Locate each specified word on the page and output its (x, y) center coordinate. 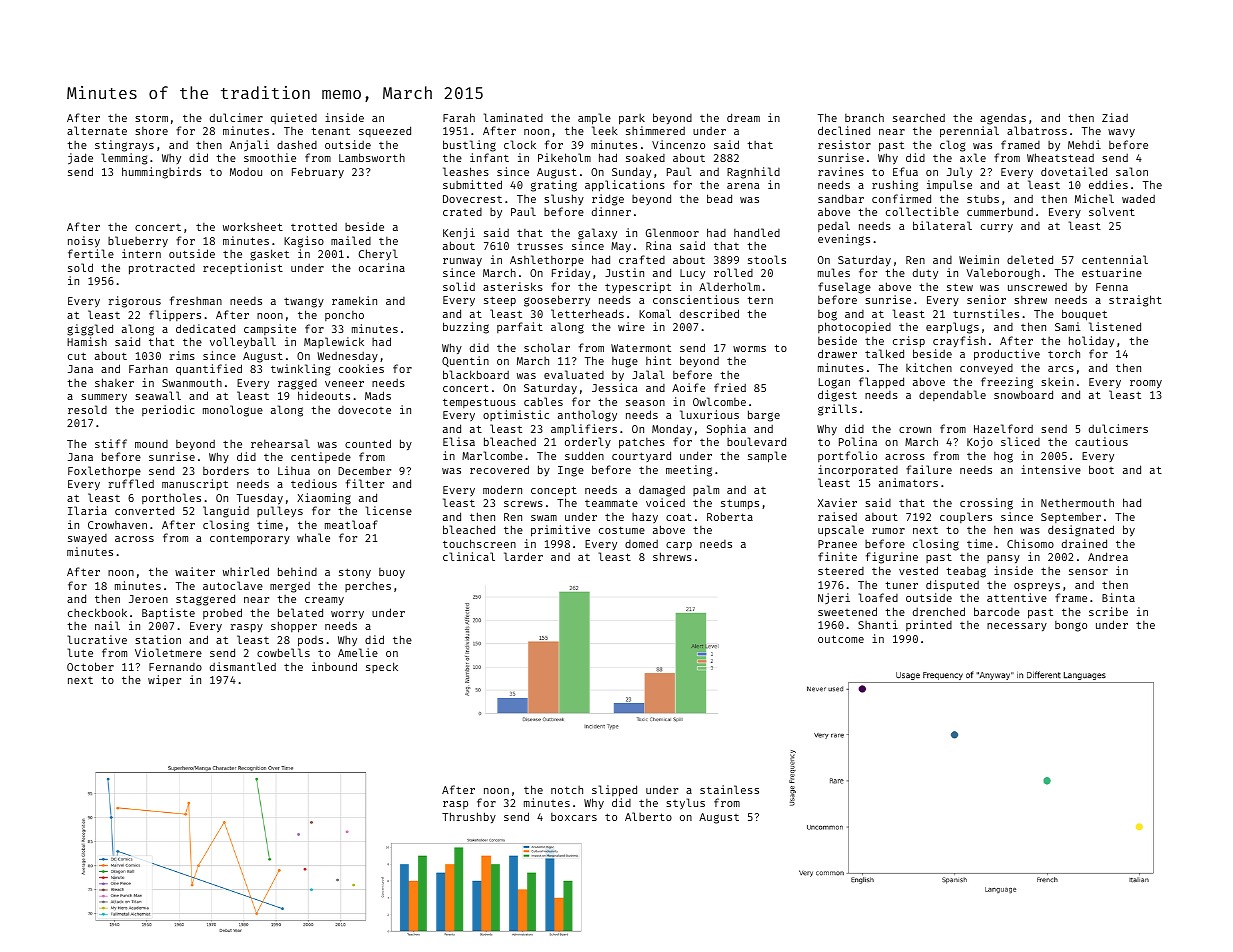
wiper (164, 681)
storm (151, 118)
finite (837, 556)
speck (382, 667)
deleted (1030, 259)
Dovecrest (472, 199)
